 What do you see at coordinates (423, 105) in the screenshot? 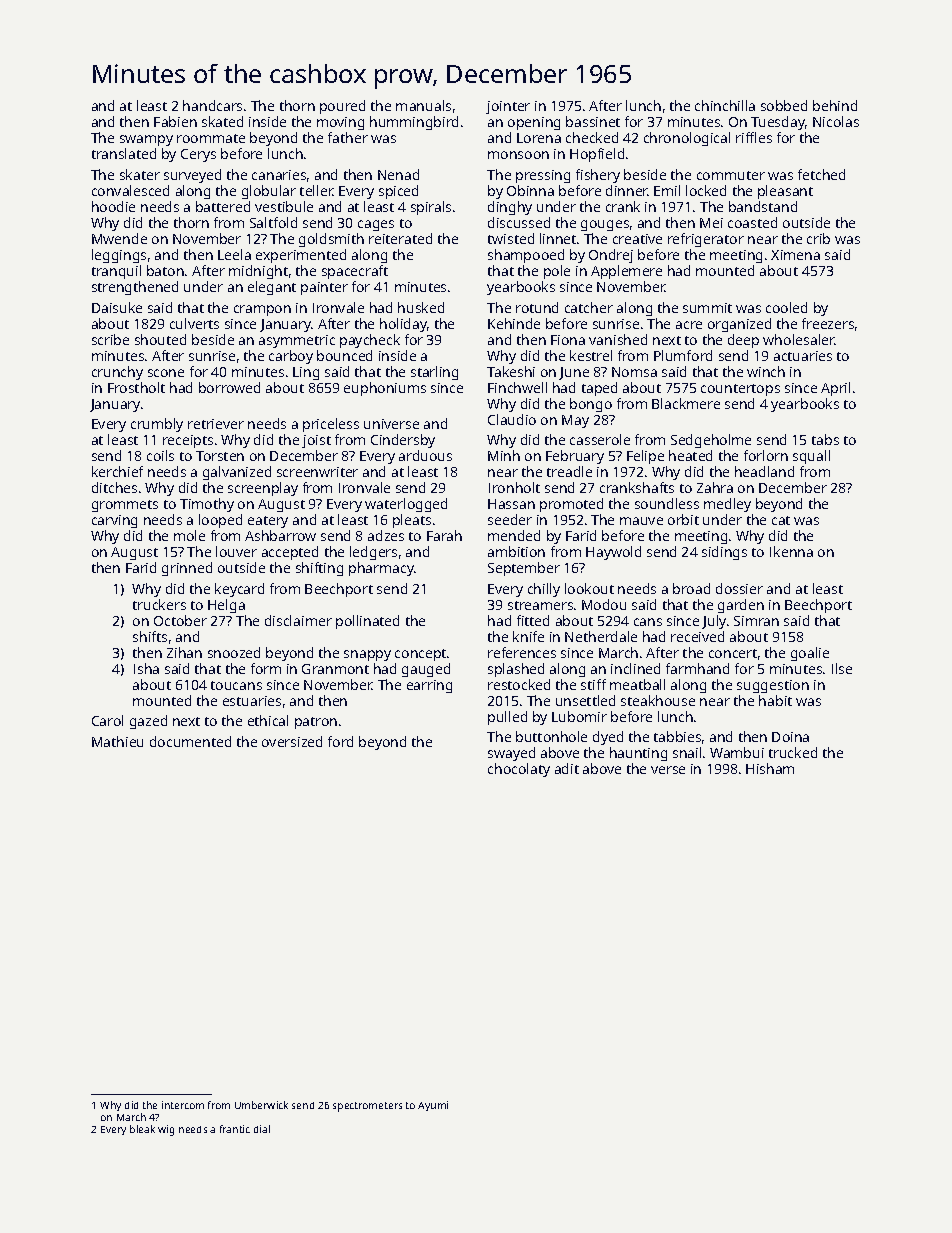
I see `manuals` at bounding box center [423, 105].
